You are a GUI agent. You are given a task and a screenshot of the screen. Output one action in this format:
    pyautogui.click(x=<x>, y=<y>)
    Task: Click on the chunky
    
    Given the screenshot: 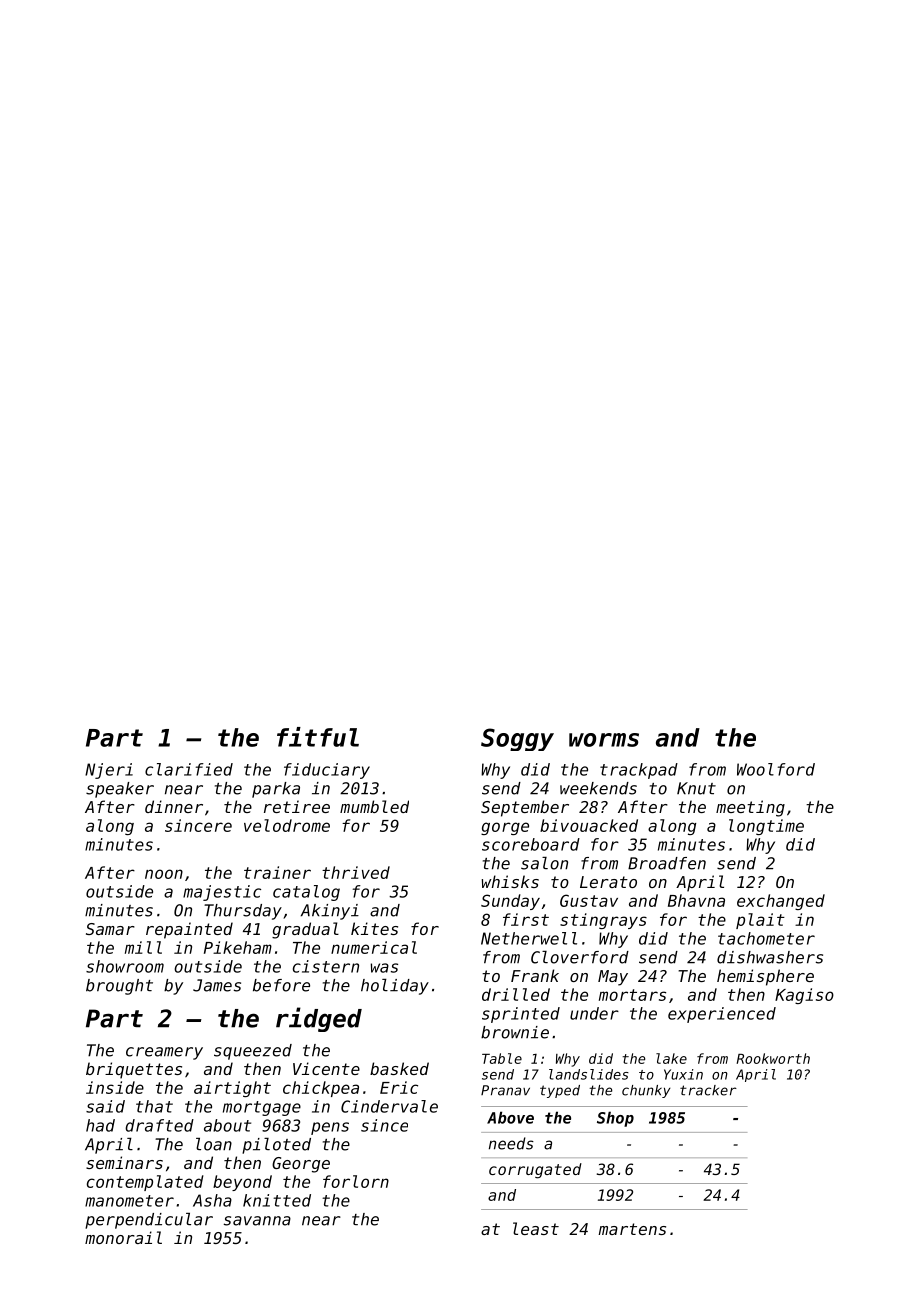 What is the action you would take?
    pyautogui.click(x=646, y=1091)
